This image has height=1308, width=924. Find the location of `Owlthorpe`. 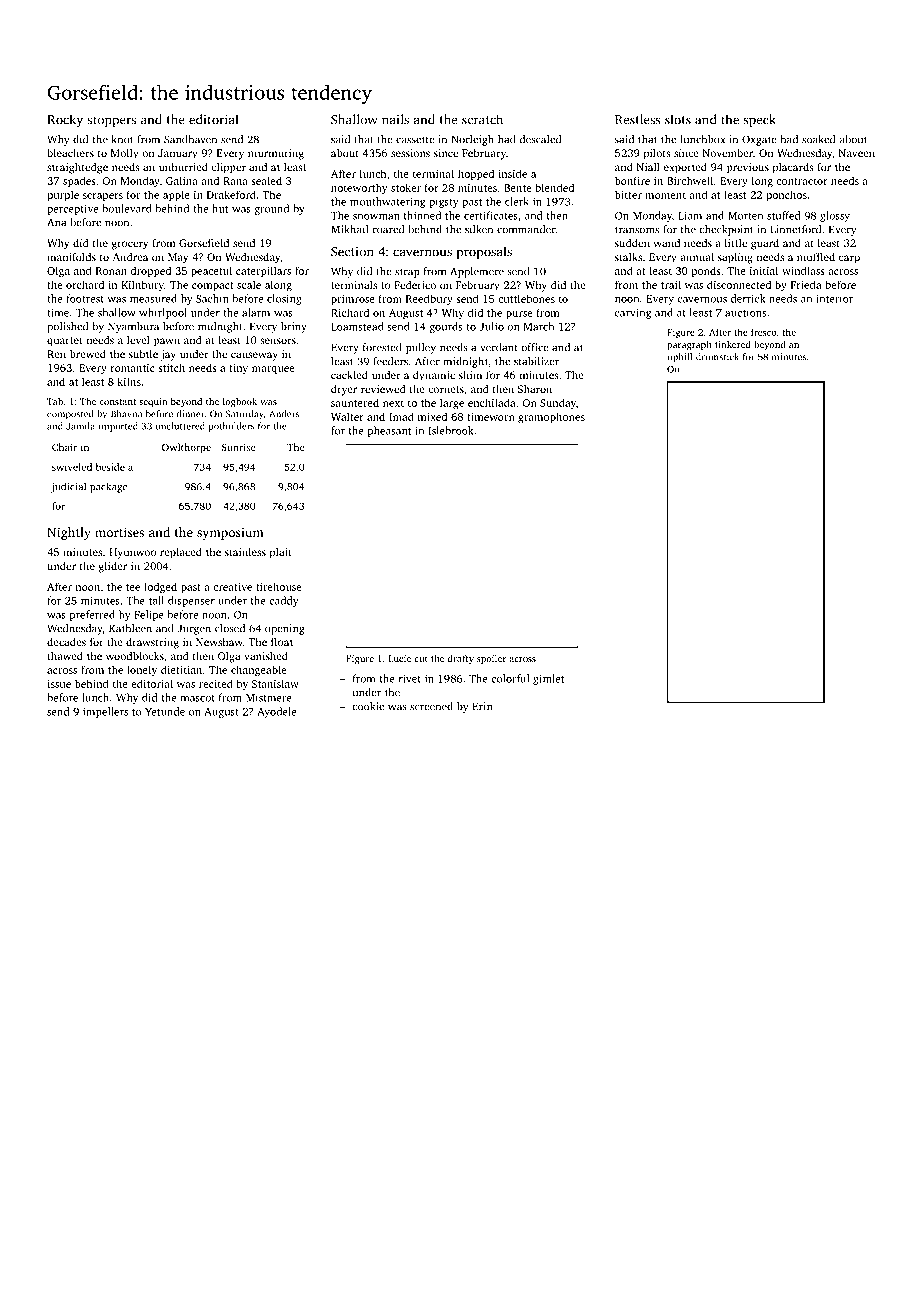

Owlthorpe is located at coordinates (186, 448).
